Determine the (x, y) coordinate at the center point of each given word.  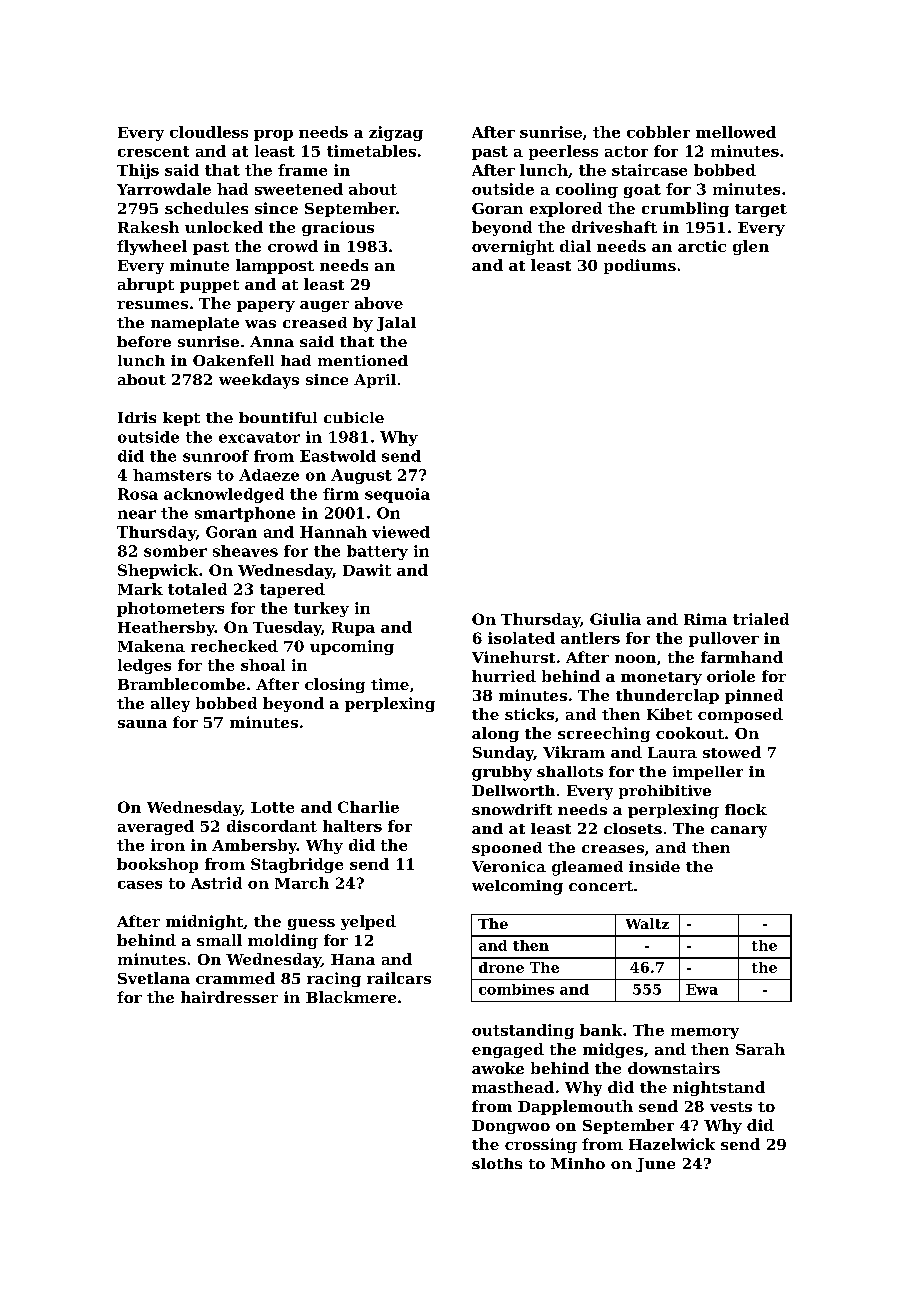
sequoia (397, 495)
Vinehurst (513, 657)
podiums (640, 266)
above (379, 303)
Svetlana (154, 978)
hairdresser (229, 997)
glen (751, 247)
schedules (206, 208)
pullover (724, 639)
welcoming (517, 887)
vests (731, 1107)
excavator (259, 437)
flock (746, 809)
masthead (513, 1087)
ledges (144, 666)
